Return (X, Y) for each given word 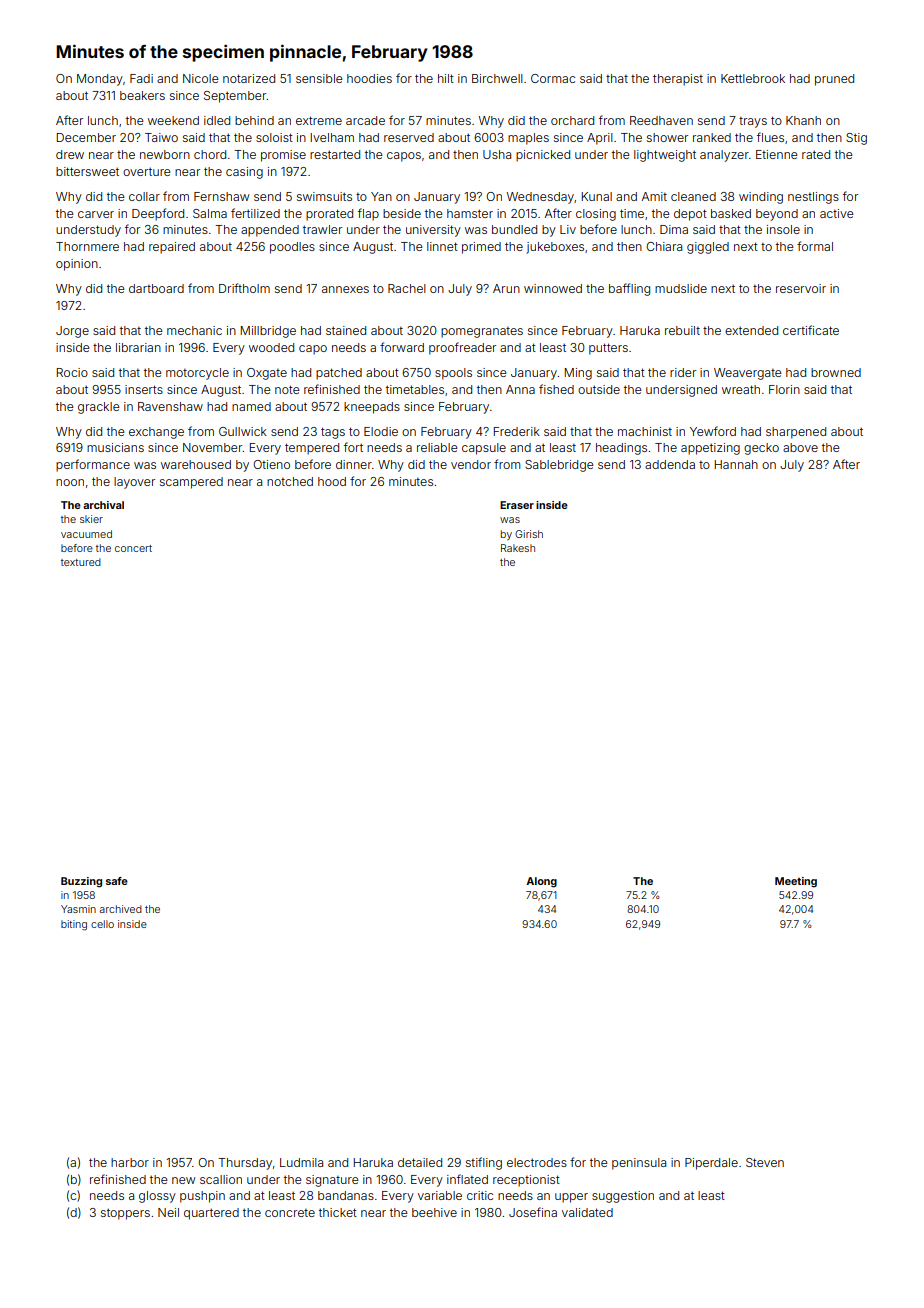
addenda (670, 464)
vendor (471, 464)
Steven (765, 1162)
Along (541, 882)
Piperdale (711, 1164)
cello (102, 924)
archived (121, 909)
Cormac (553, 78)
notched (290, 481)
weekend (173, 120)
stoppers (125, 1214)
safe (117, 881)
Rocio (72, 372)
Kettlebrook (753, 78)
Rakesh (518, 548)
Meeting (796, 882)
